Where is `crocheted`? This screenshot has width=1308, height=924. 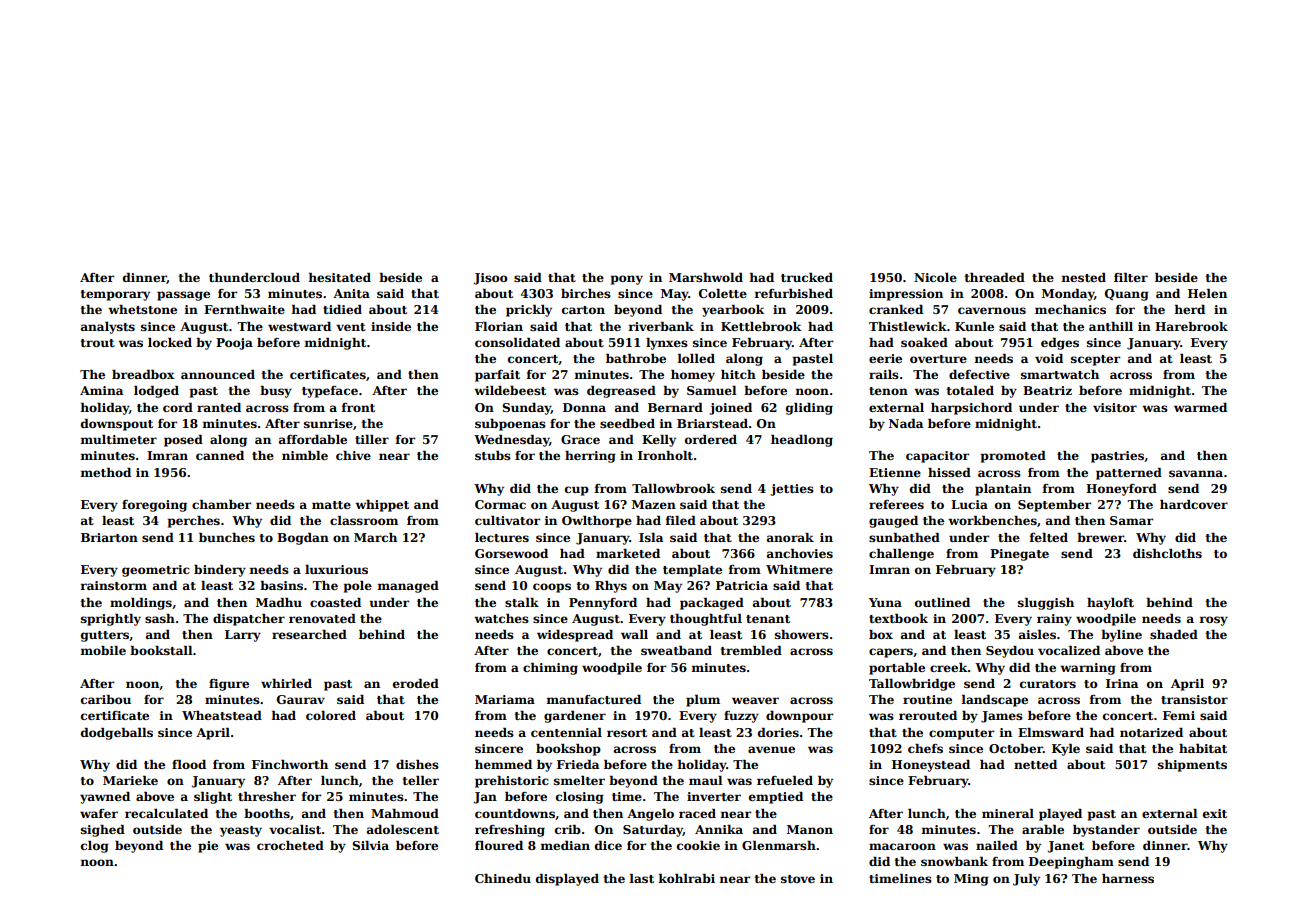 crocheted is located at coordinates (290, 845).
